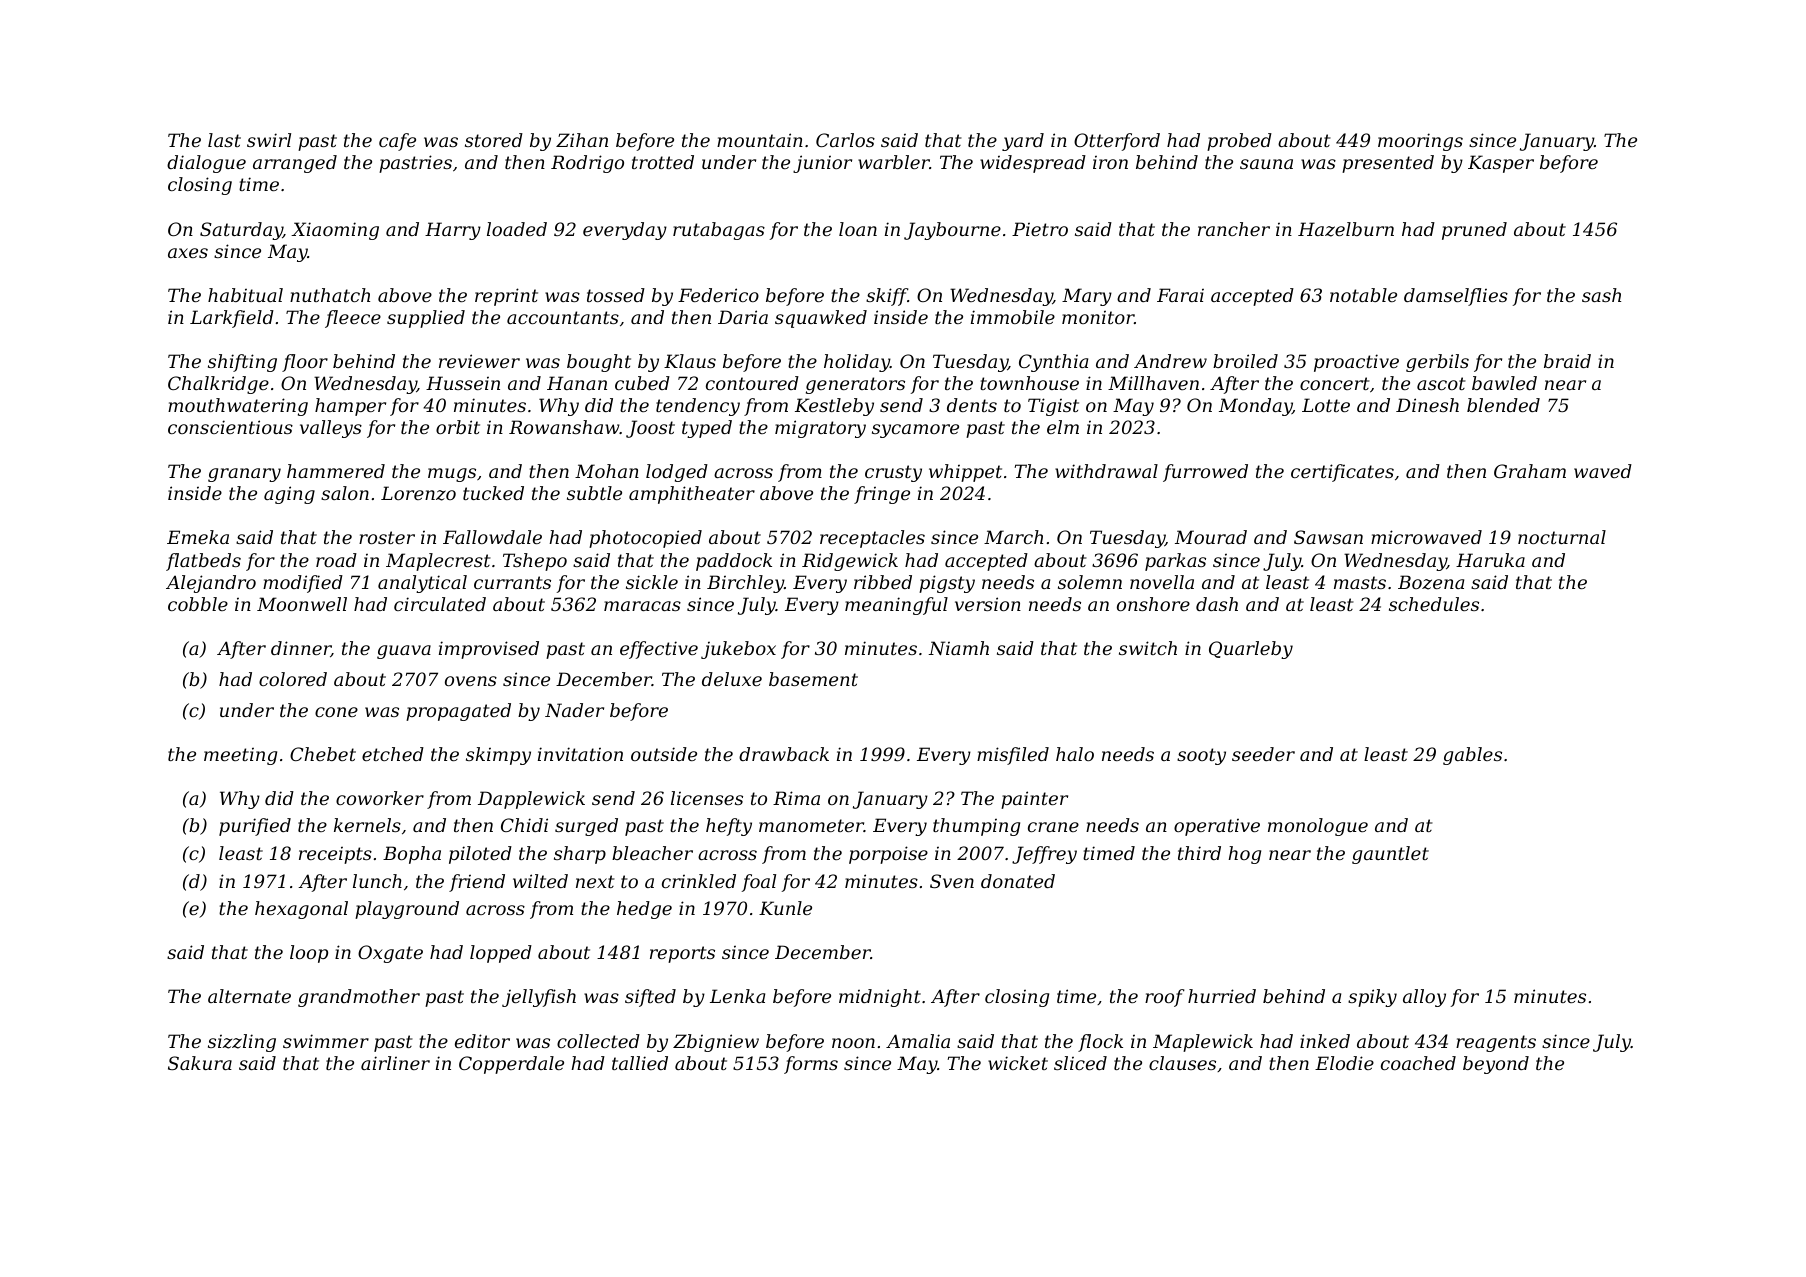 Image resolution: width=1806 pixels, height=1277 pixels. I want to click on Zihan, so click(582, 140).
